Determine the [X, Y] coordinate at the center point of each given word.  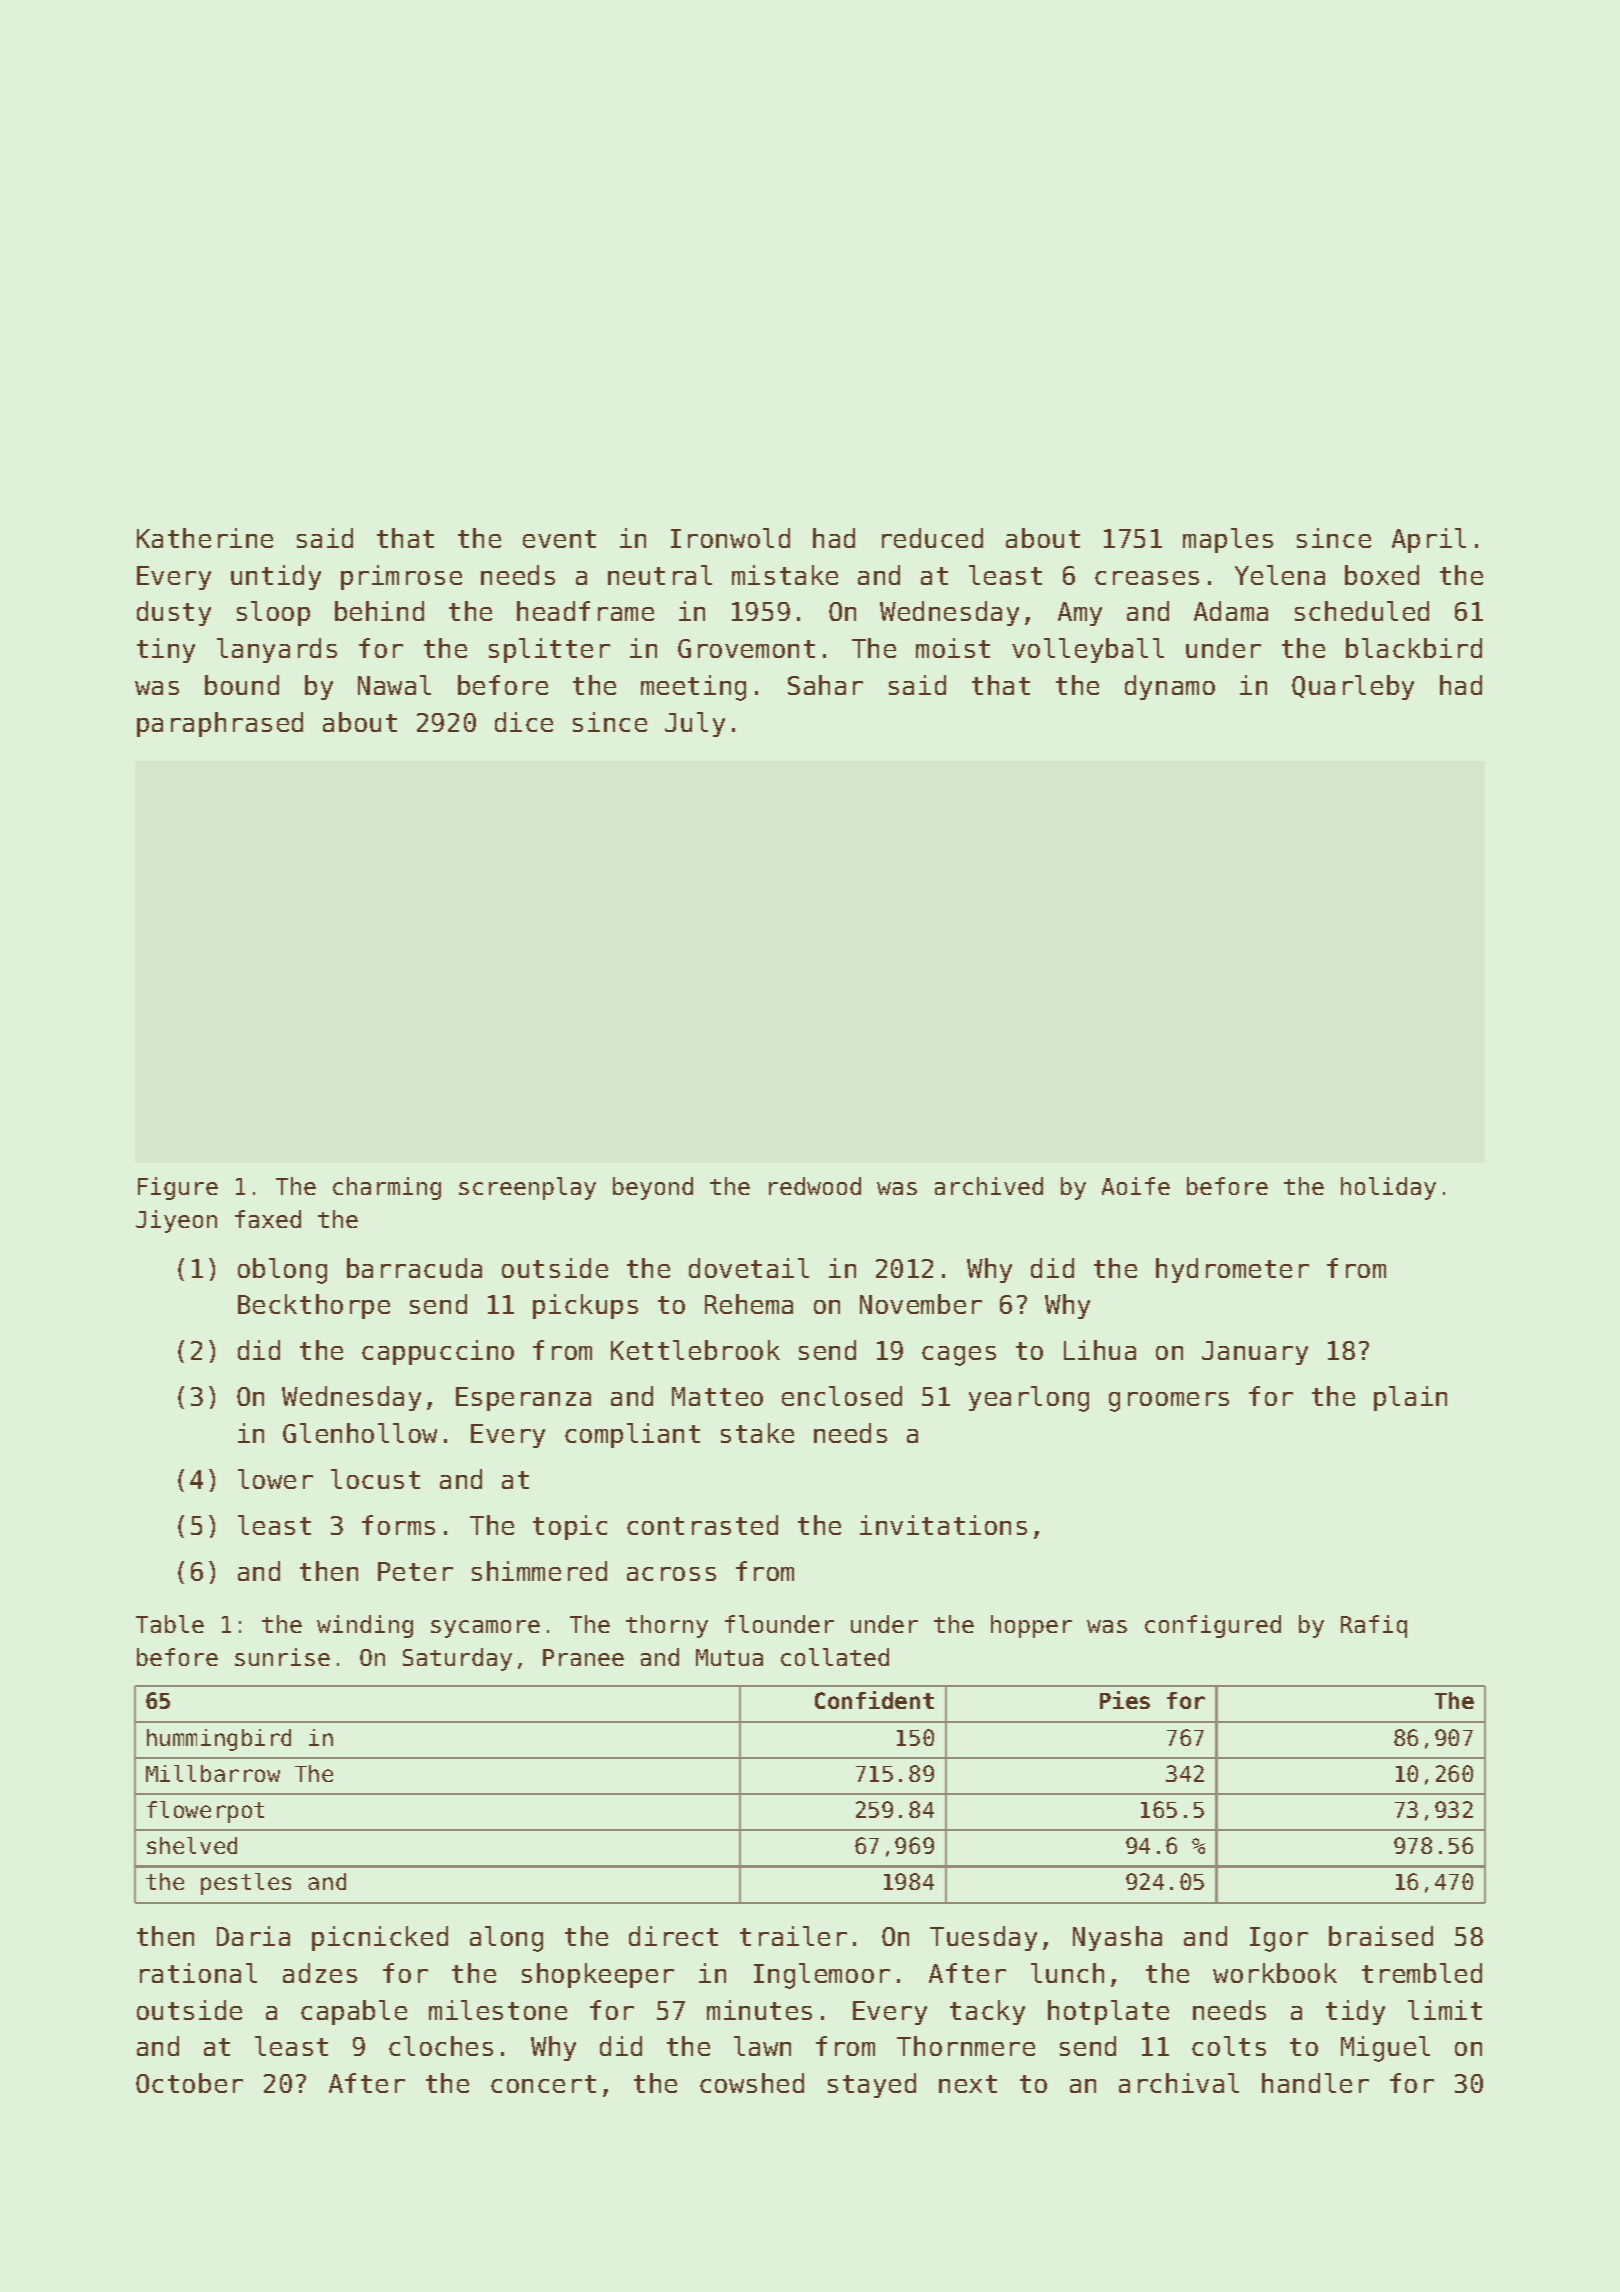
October [189, 2083]
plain [1410, 1398]
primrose [401, 577]
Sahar [825, 685]
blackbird [1414, 648]
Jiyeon [176, 1221]
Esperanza [523, 1399]
